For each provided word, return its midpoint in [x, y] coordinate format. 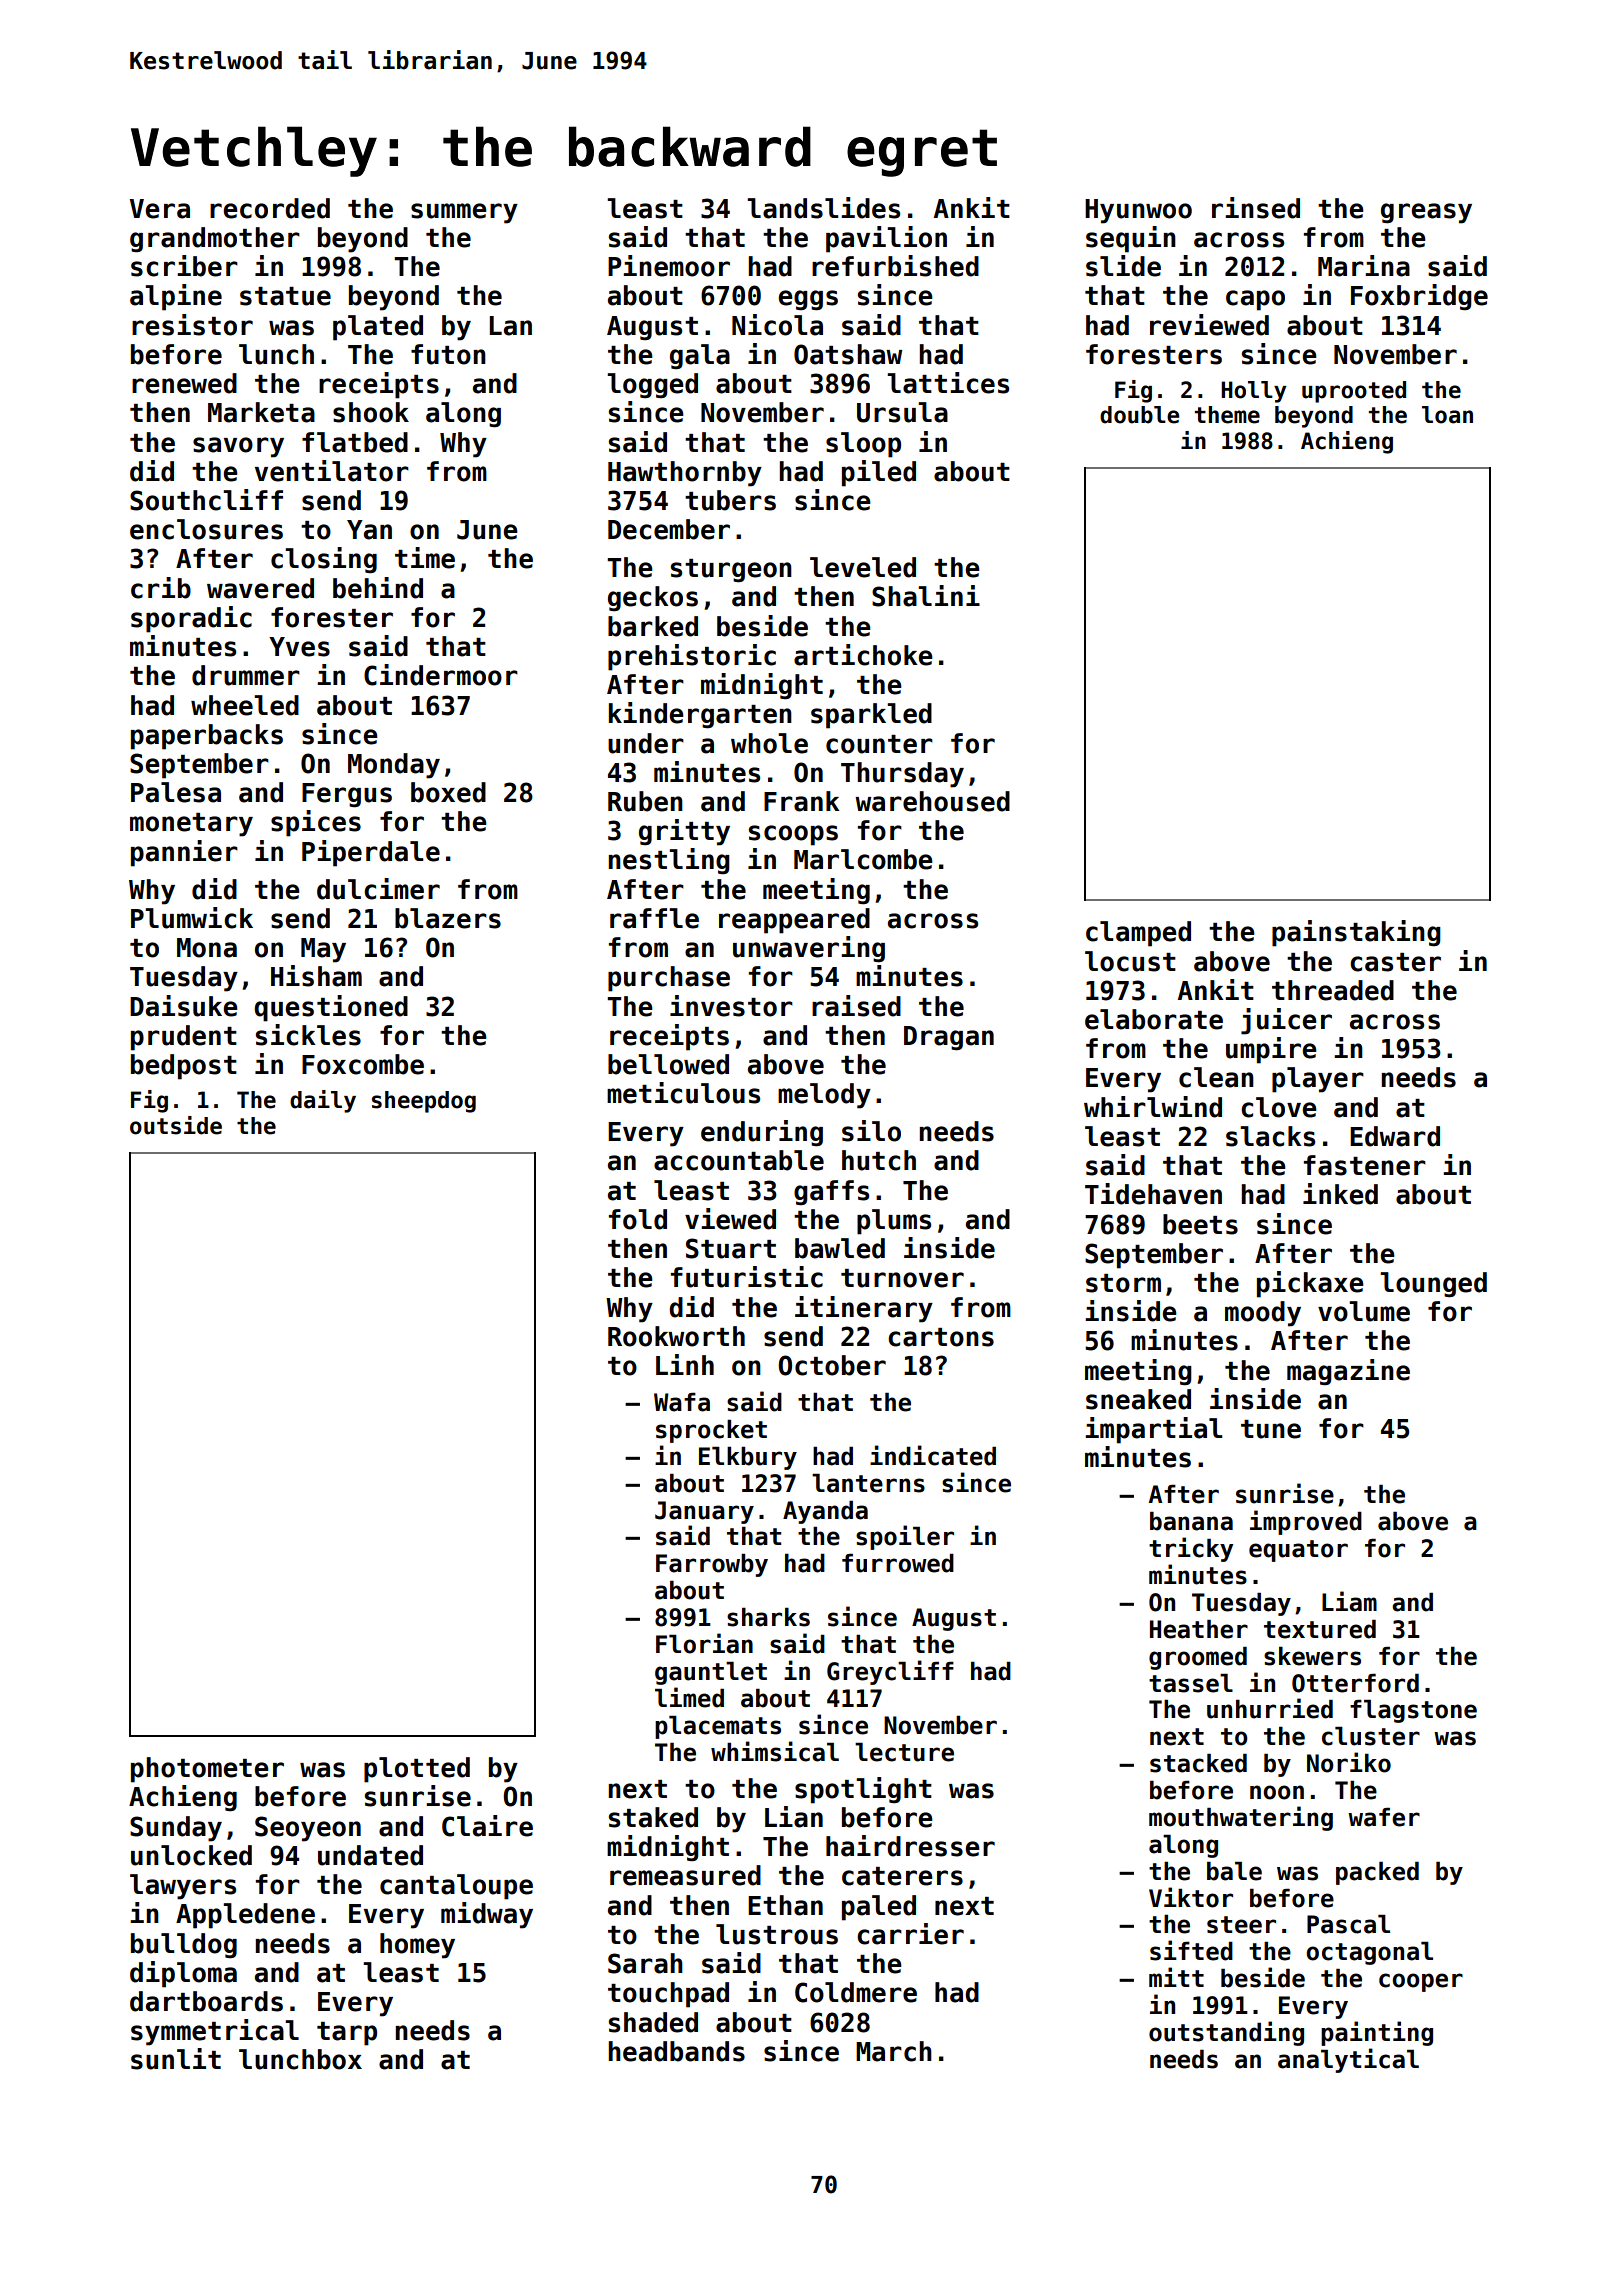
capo [1255, 300]
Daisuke [184, 1006]
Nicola [777, 325]
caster [1395, 962]
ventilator [332, 471]
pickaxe [1310, 1284]
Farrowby [712, 1565]
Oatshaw [848, 354]
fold [638, 1219]
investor [731, 1006]
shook [371, 412]
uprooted [1354, 392]
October [832, 1365]
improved [1306, 1522]
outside [176, 1125]
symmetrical [215, 2032]
